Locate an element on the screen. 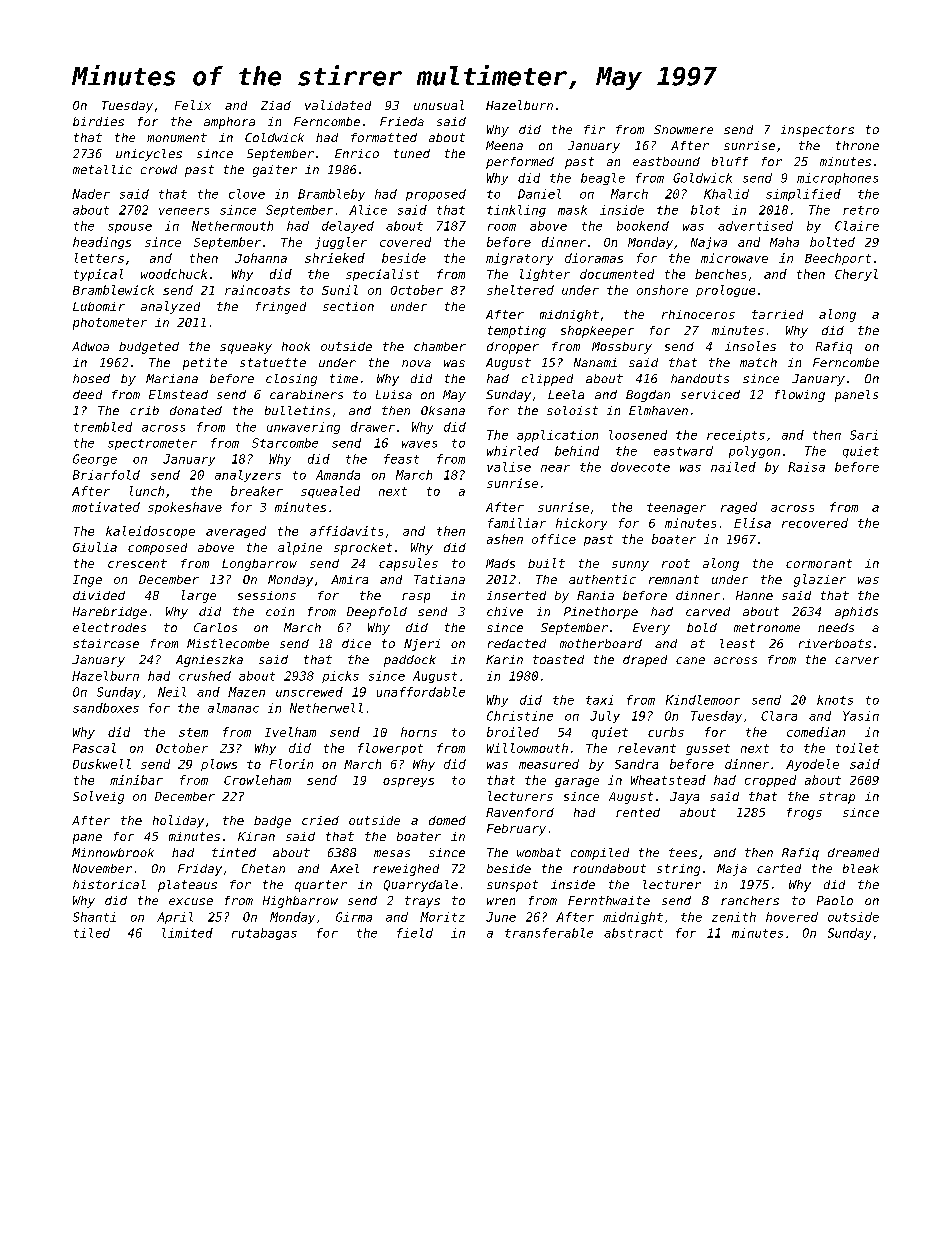 The image size is (952, 1233). Sari is located at coordinates (864, 435).
